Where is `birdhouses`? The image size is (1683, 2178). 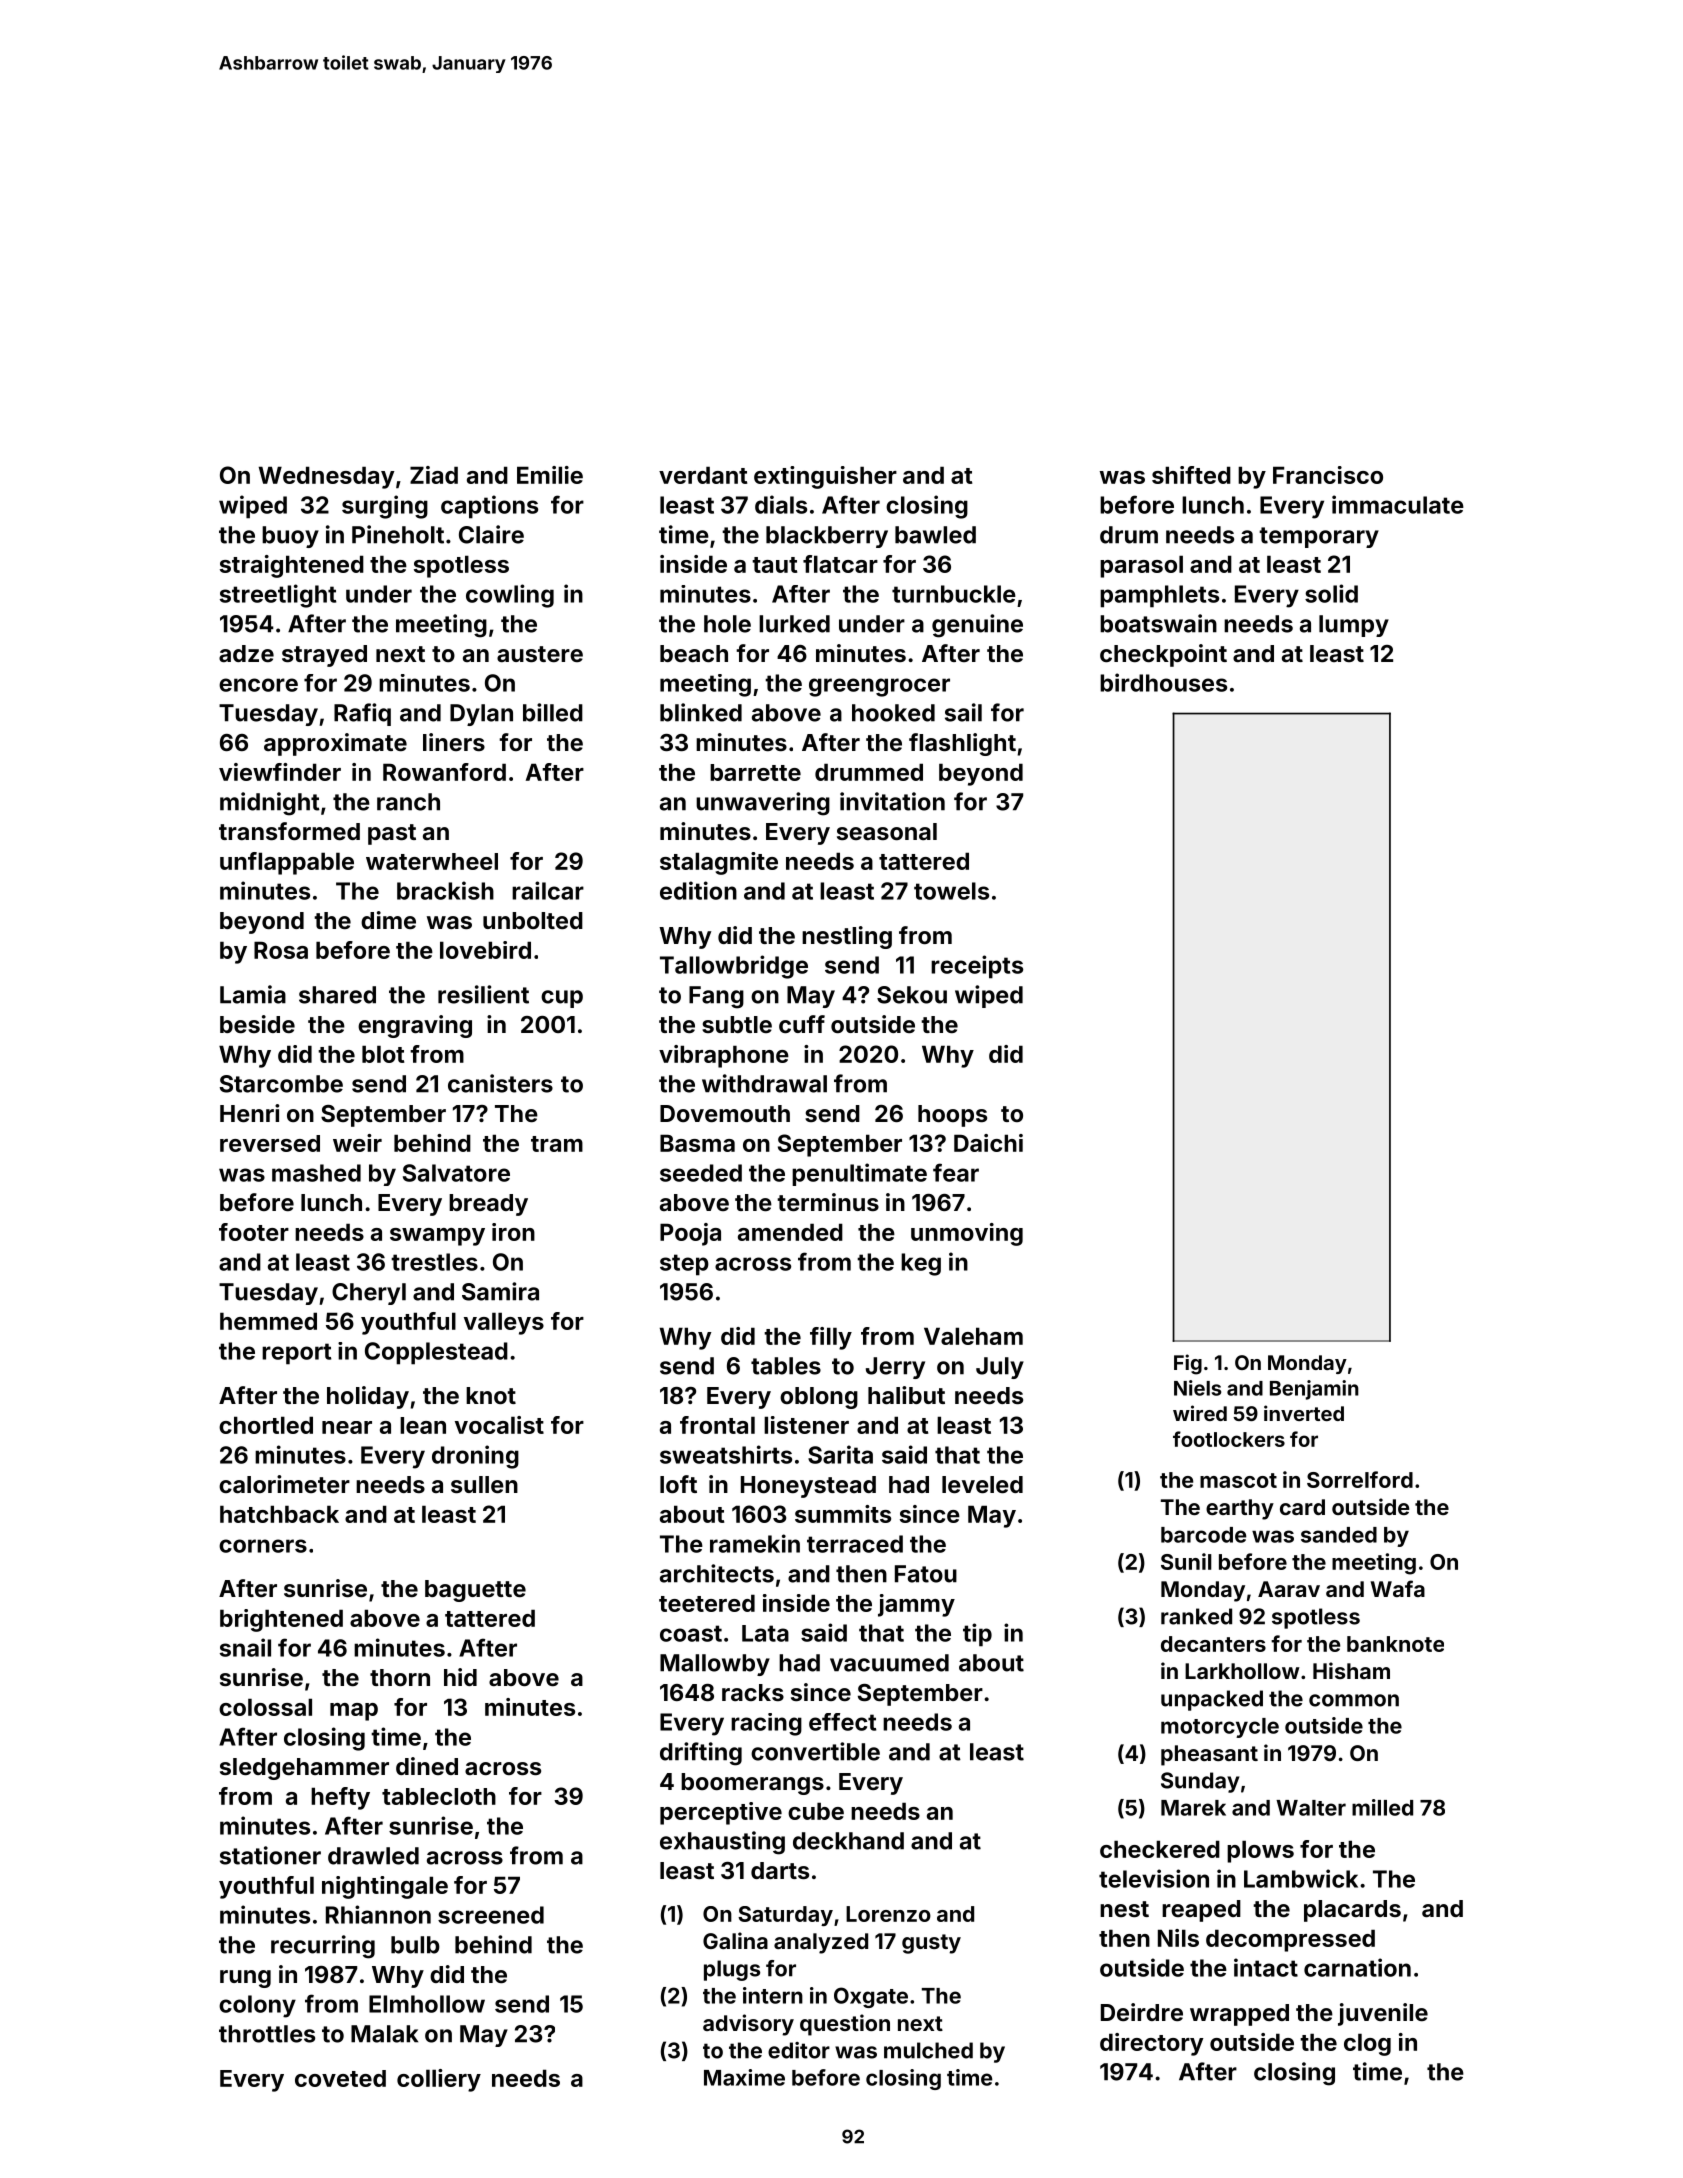
birdhouses is located at coordinates (1163, 682).
